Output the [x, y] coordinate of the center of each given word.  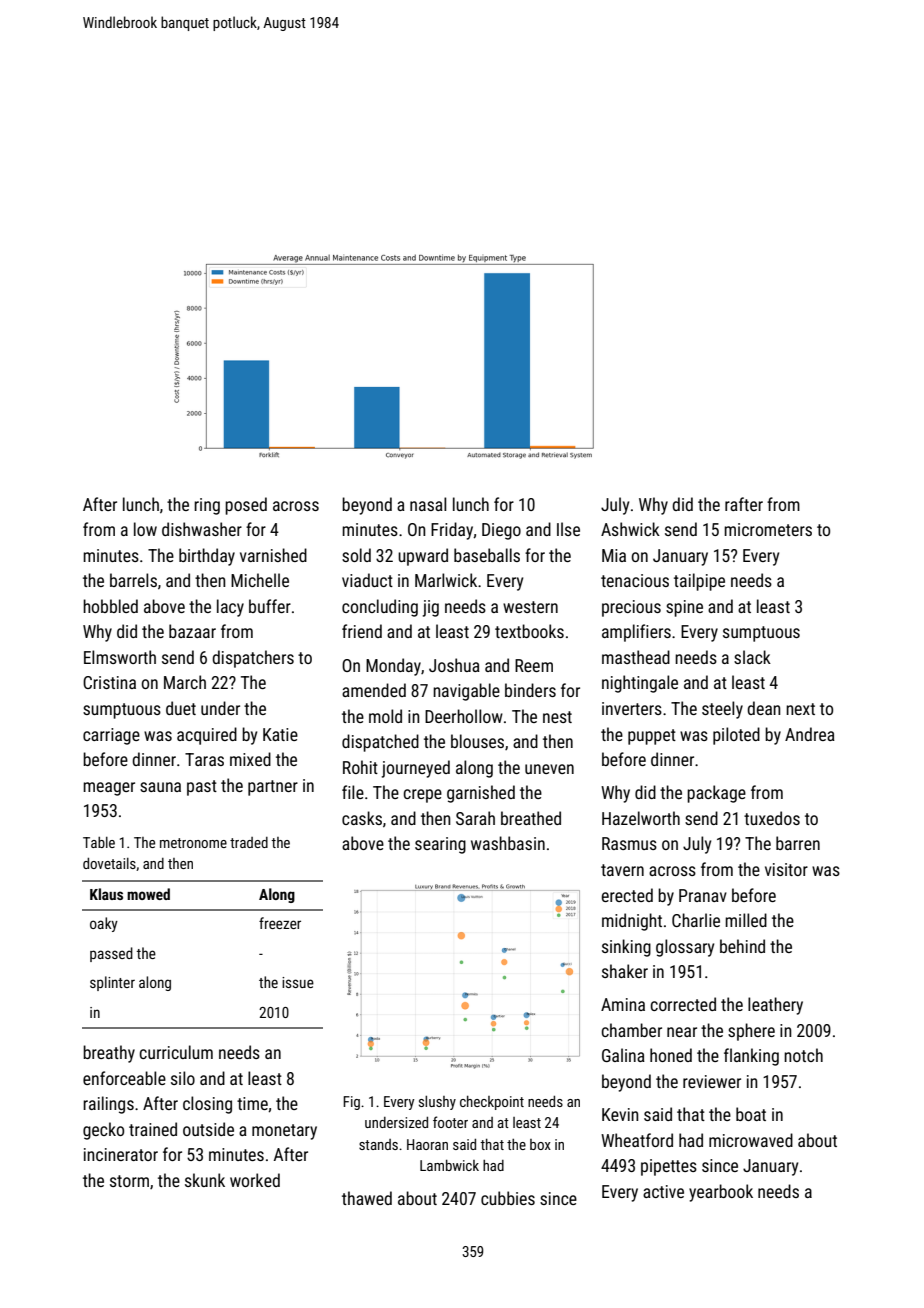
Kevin [620, 1114]
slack [752, 657]
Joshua [454, 665]
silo [183, 1078]
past [202, 788]
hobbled [110, 606]
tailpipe [699, 582]
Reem [534, 665]
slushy [437, 1103]
